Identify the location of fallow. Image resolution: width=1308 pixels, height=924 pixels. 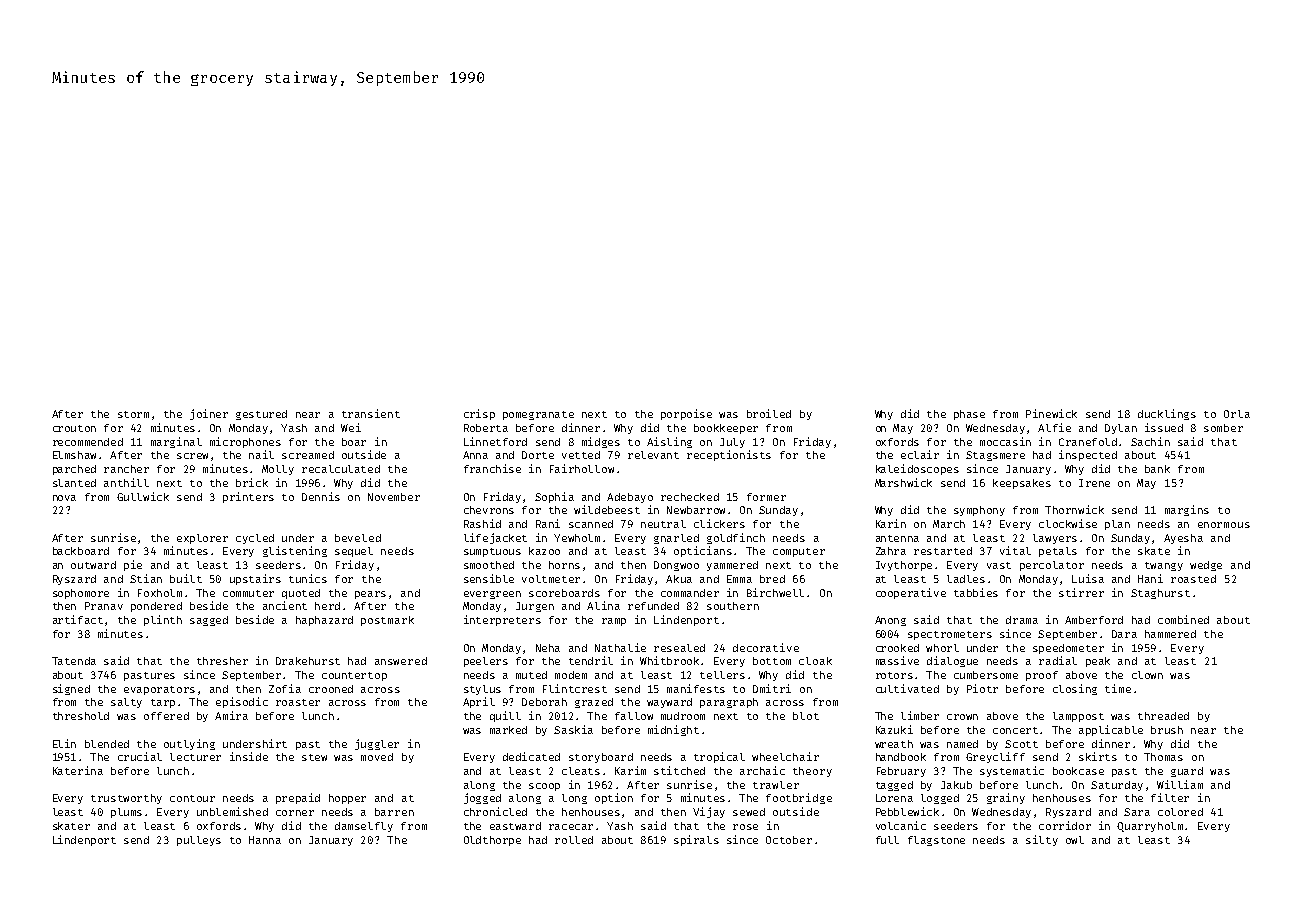
(634, 716).
